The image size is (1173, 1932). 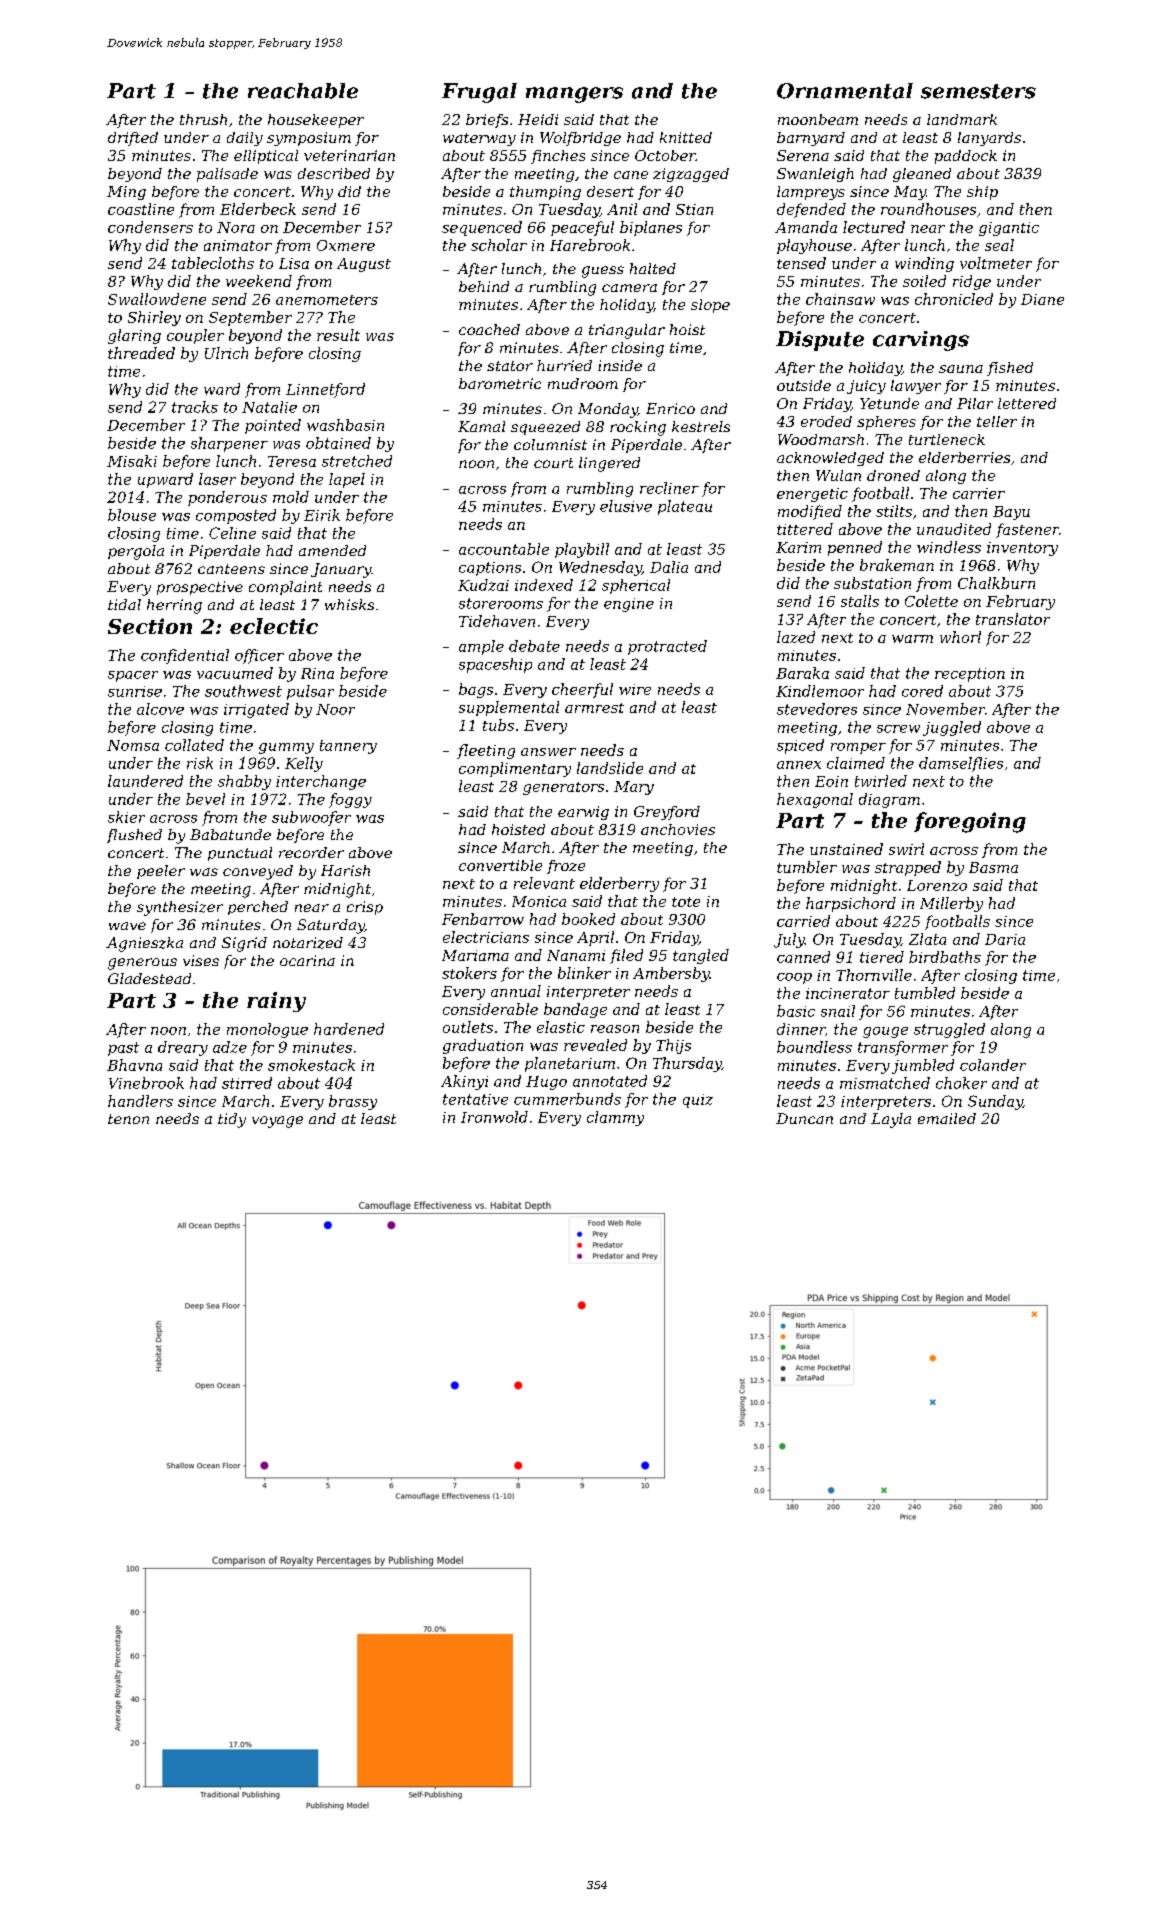 What do you see at coordinates (134, 336) in the screenshot?
I see `glaring` at bounding box center [134, 336].
